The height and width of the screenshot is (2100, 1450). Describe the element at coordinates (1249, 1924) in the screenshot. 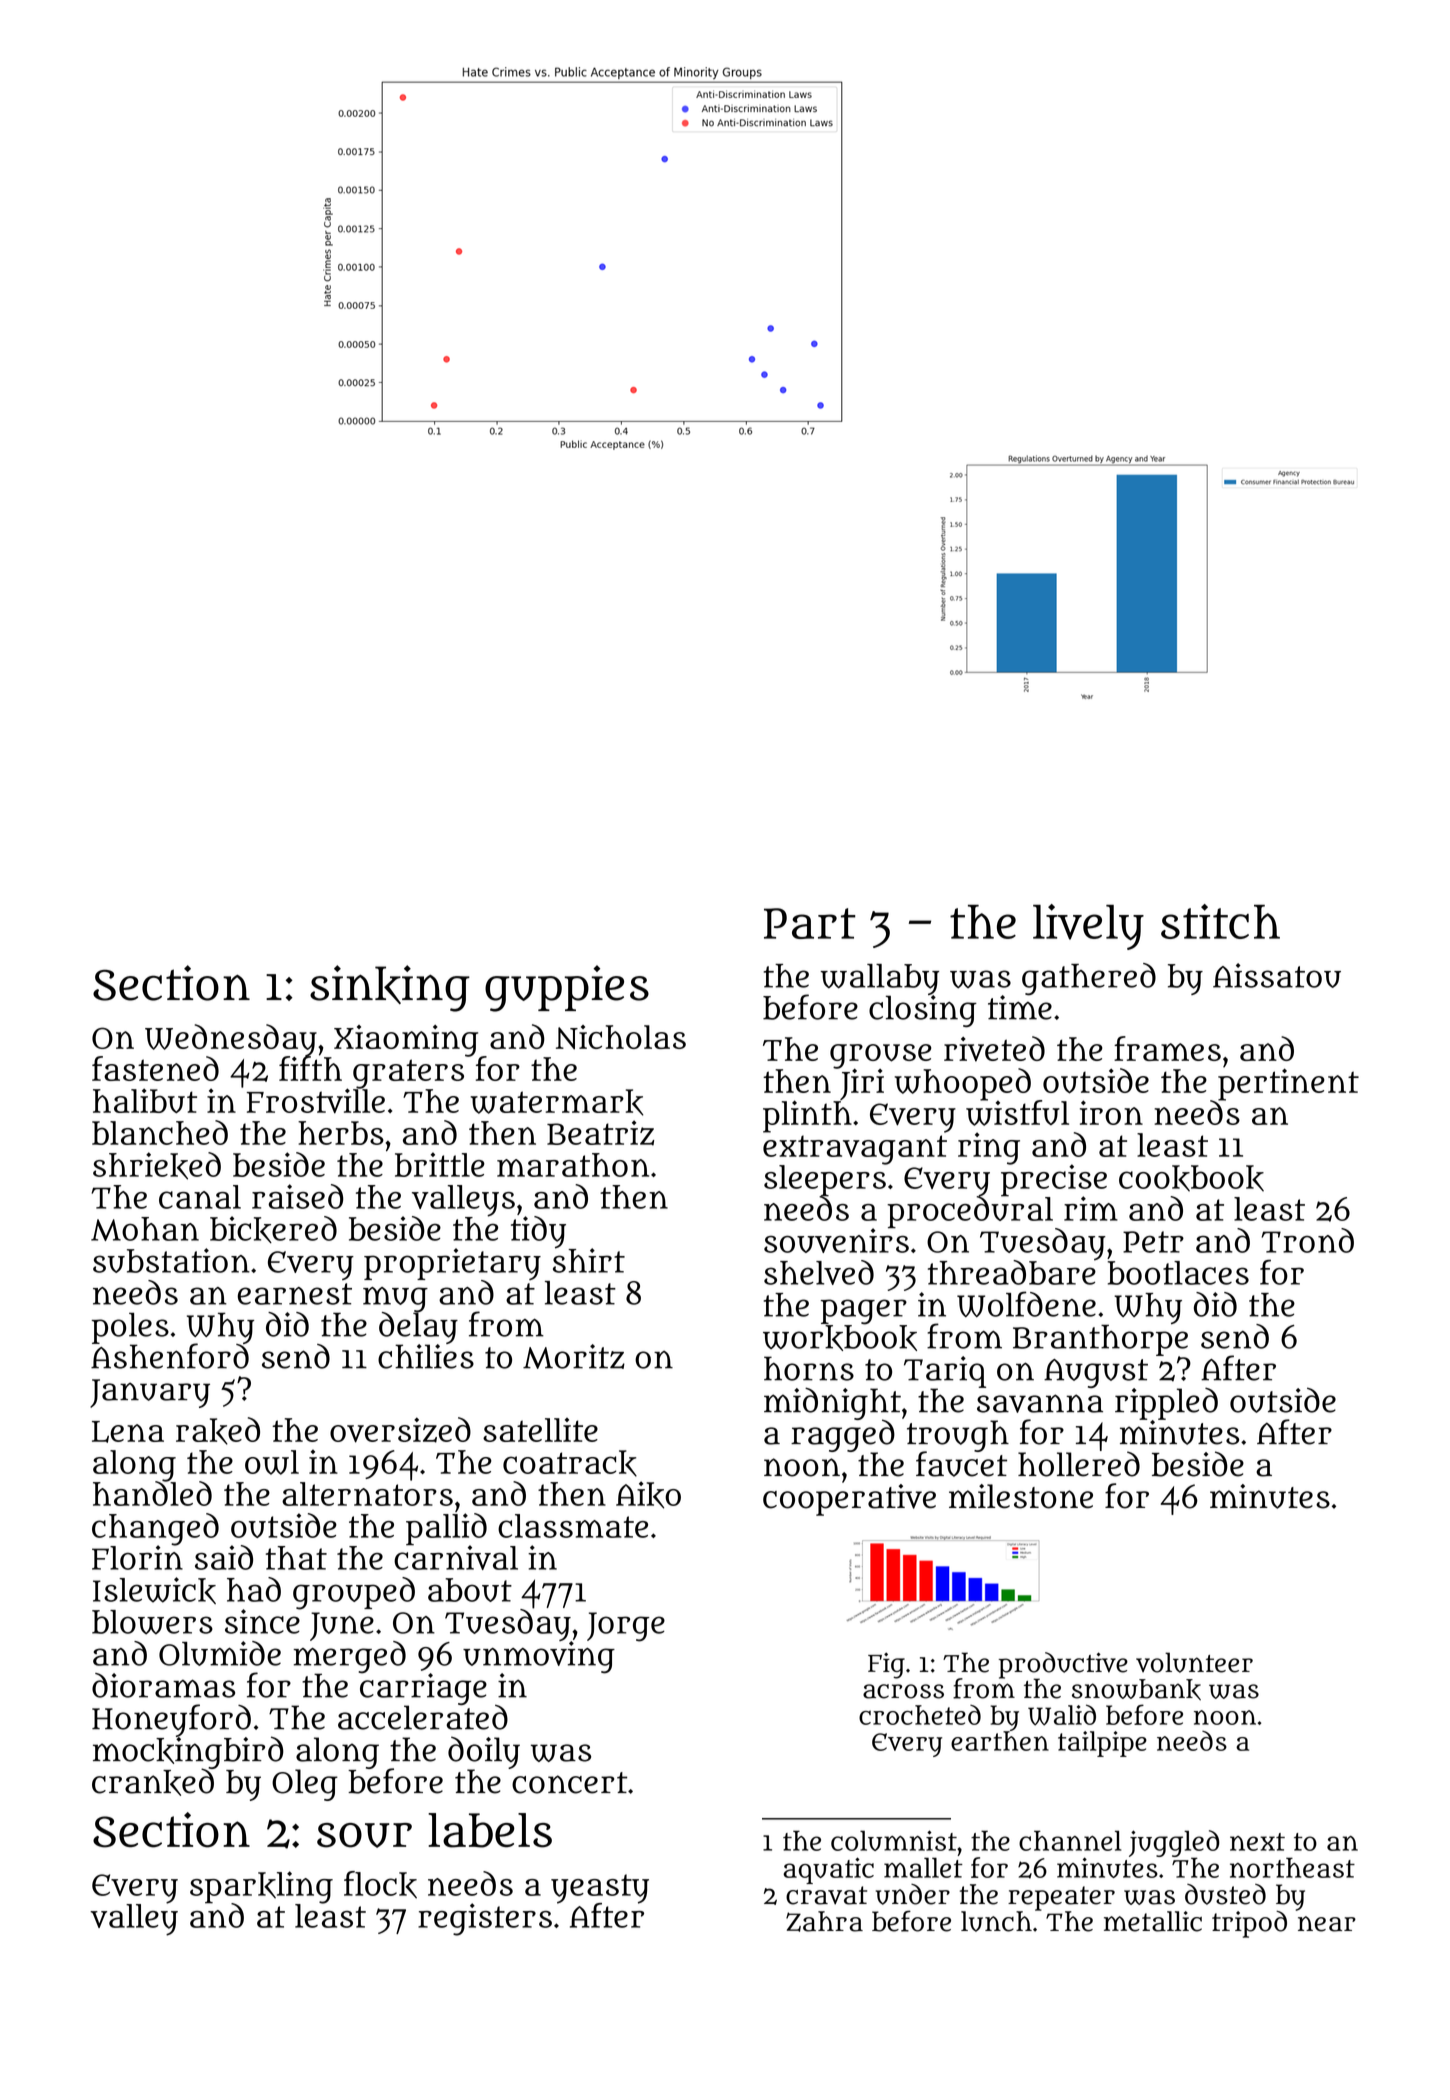

I see `tripod` at that location.
